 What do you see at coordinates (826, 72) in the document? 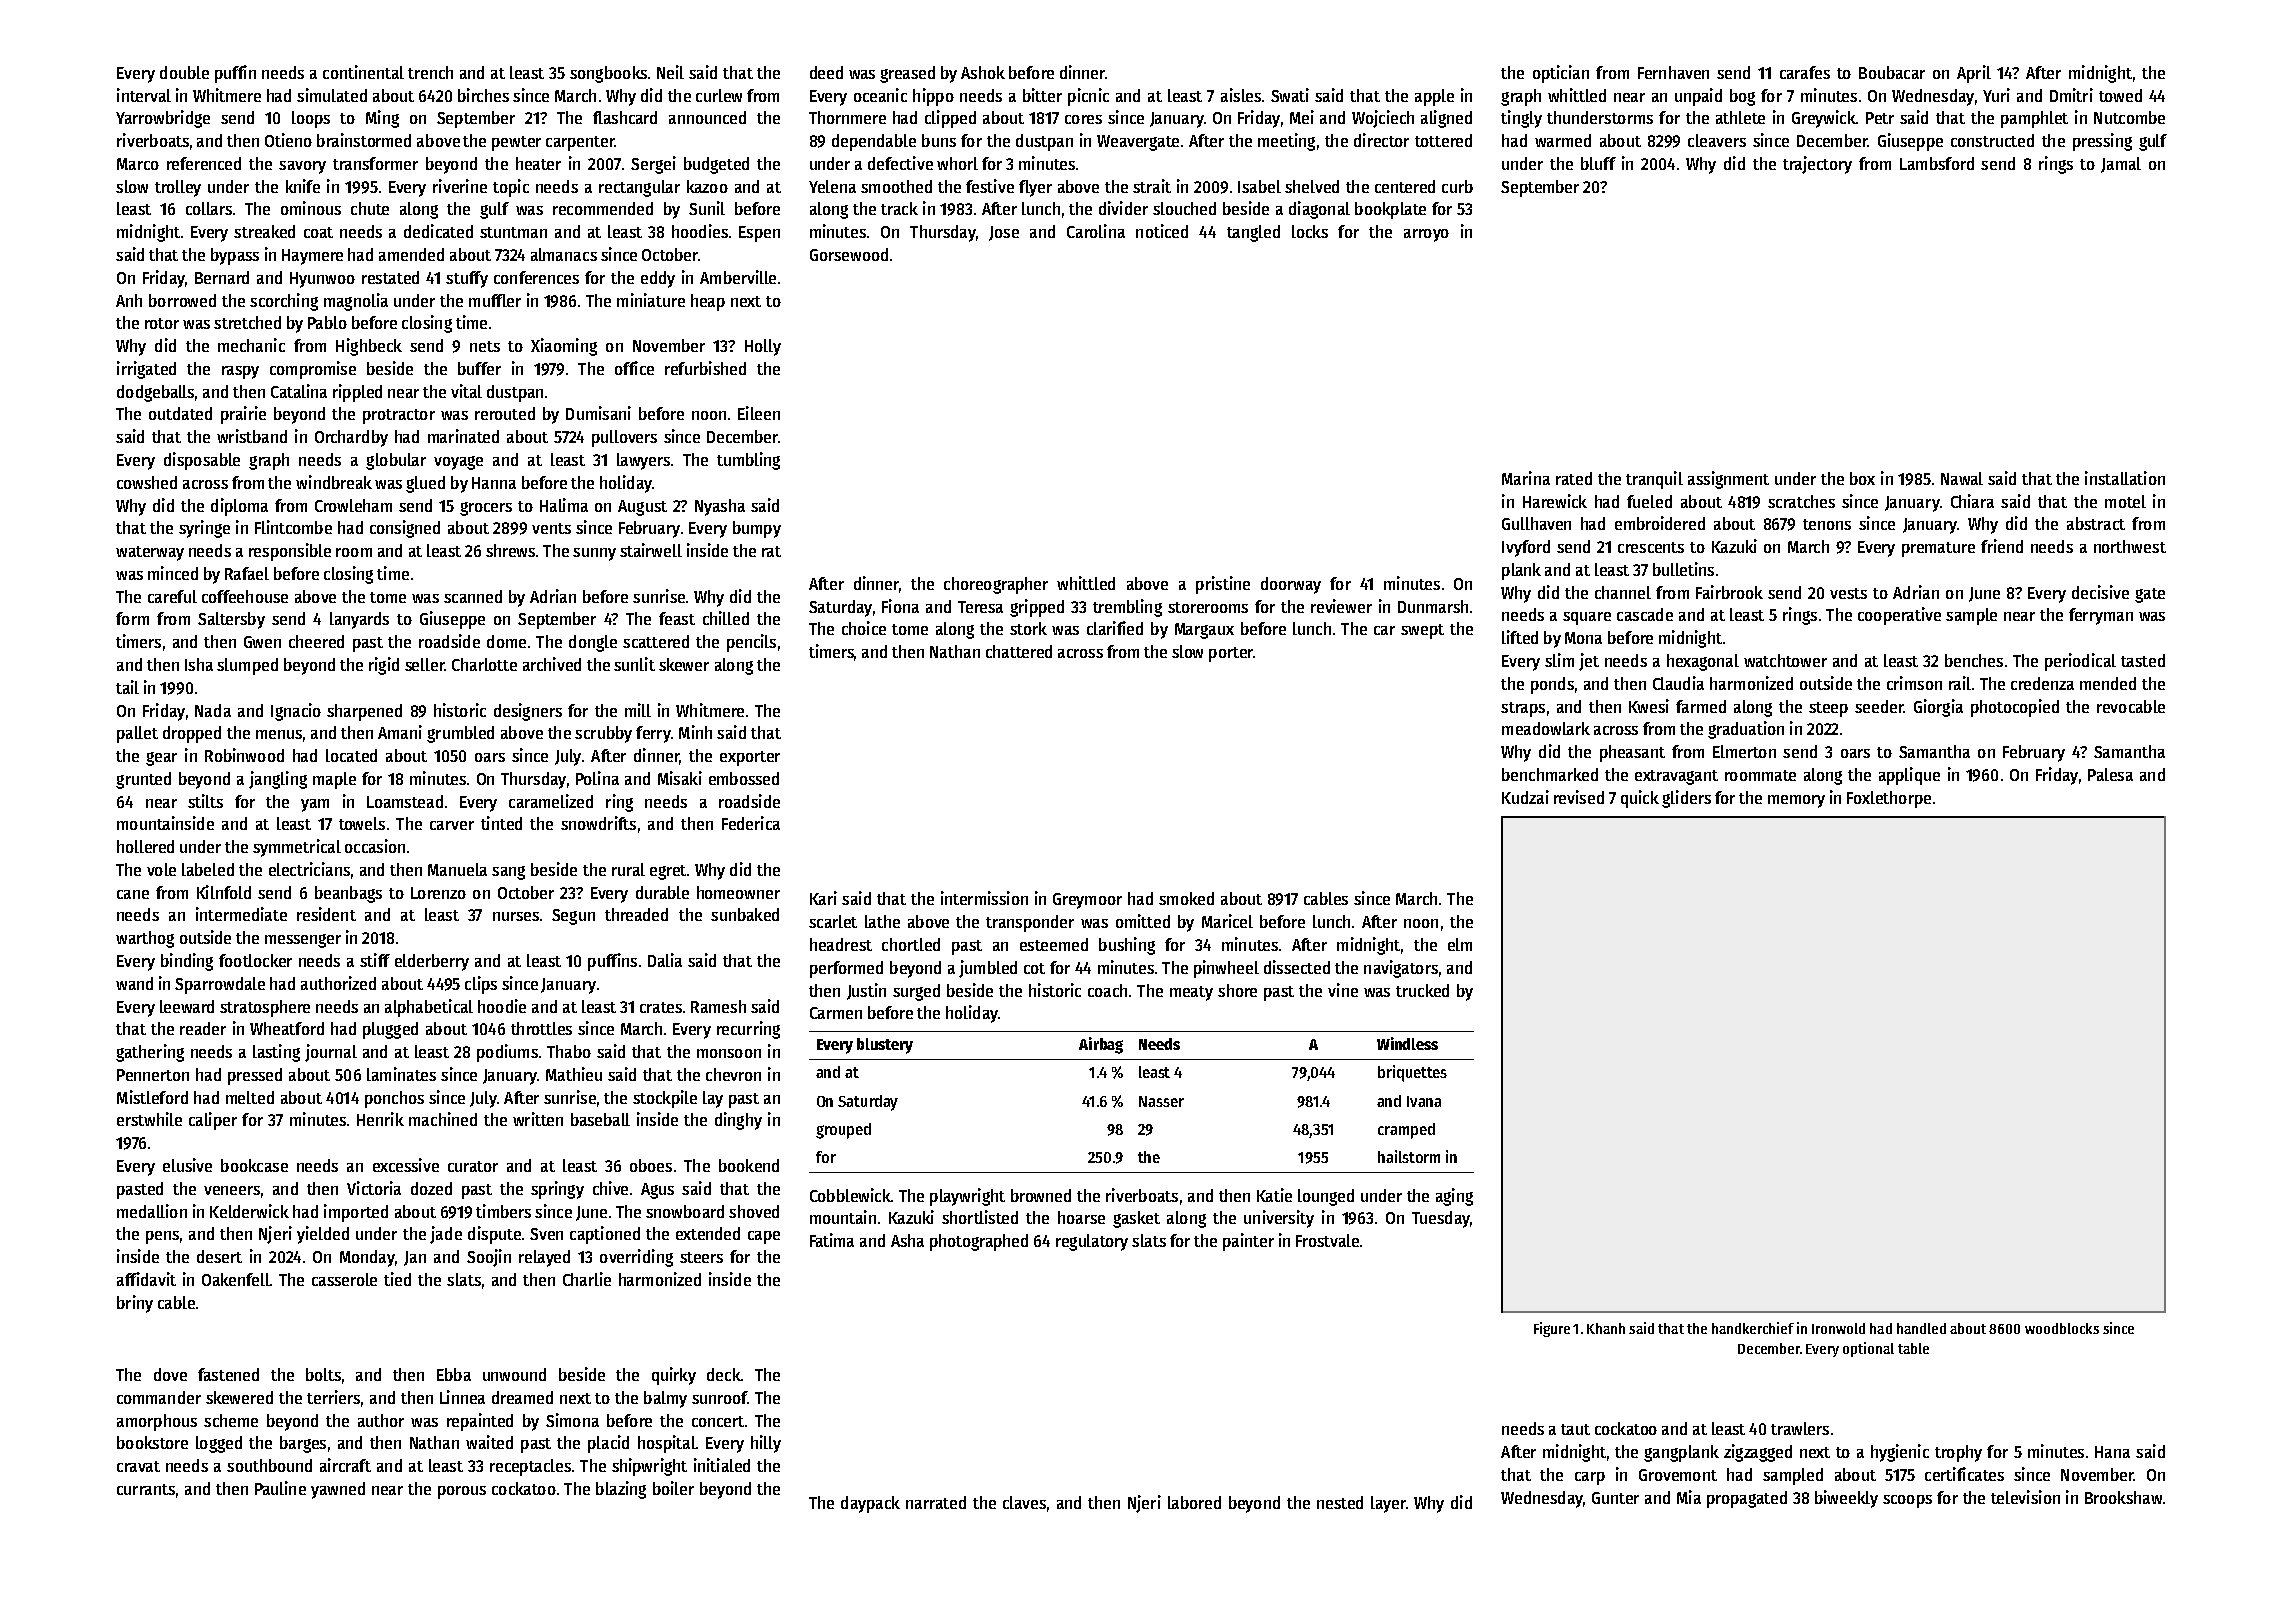
I see `deed` at bounding box center [826, 72].
